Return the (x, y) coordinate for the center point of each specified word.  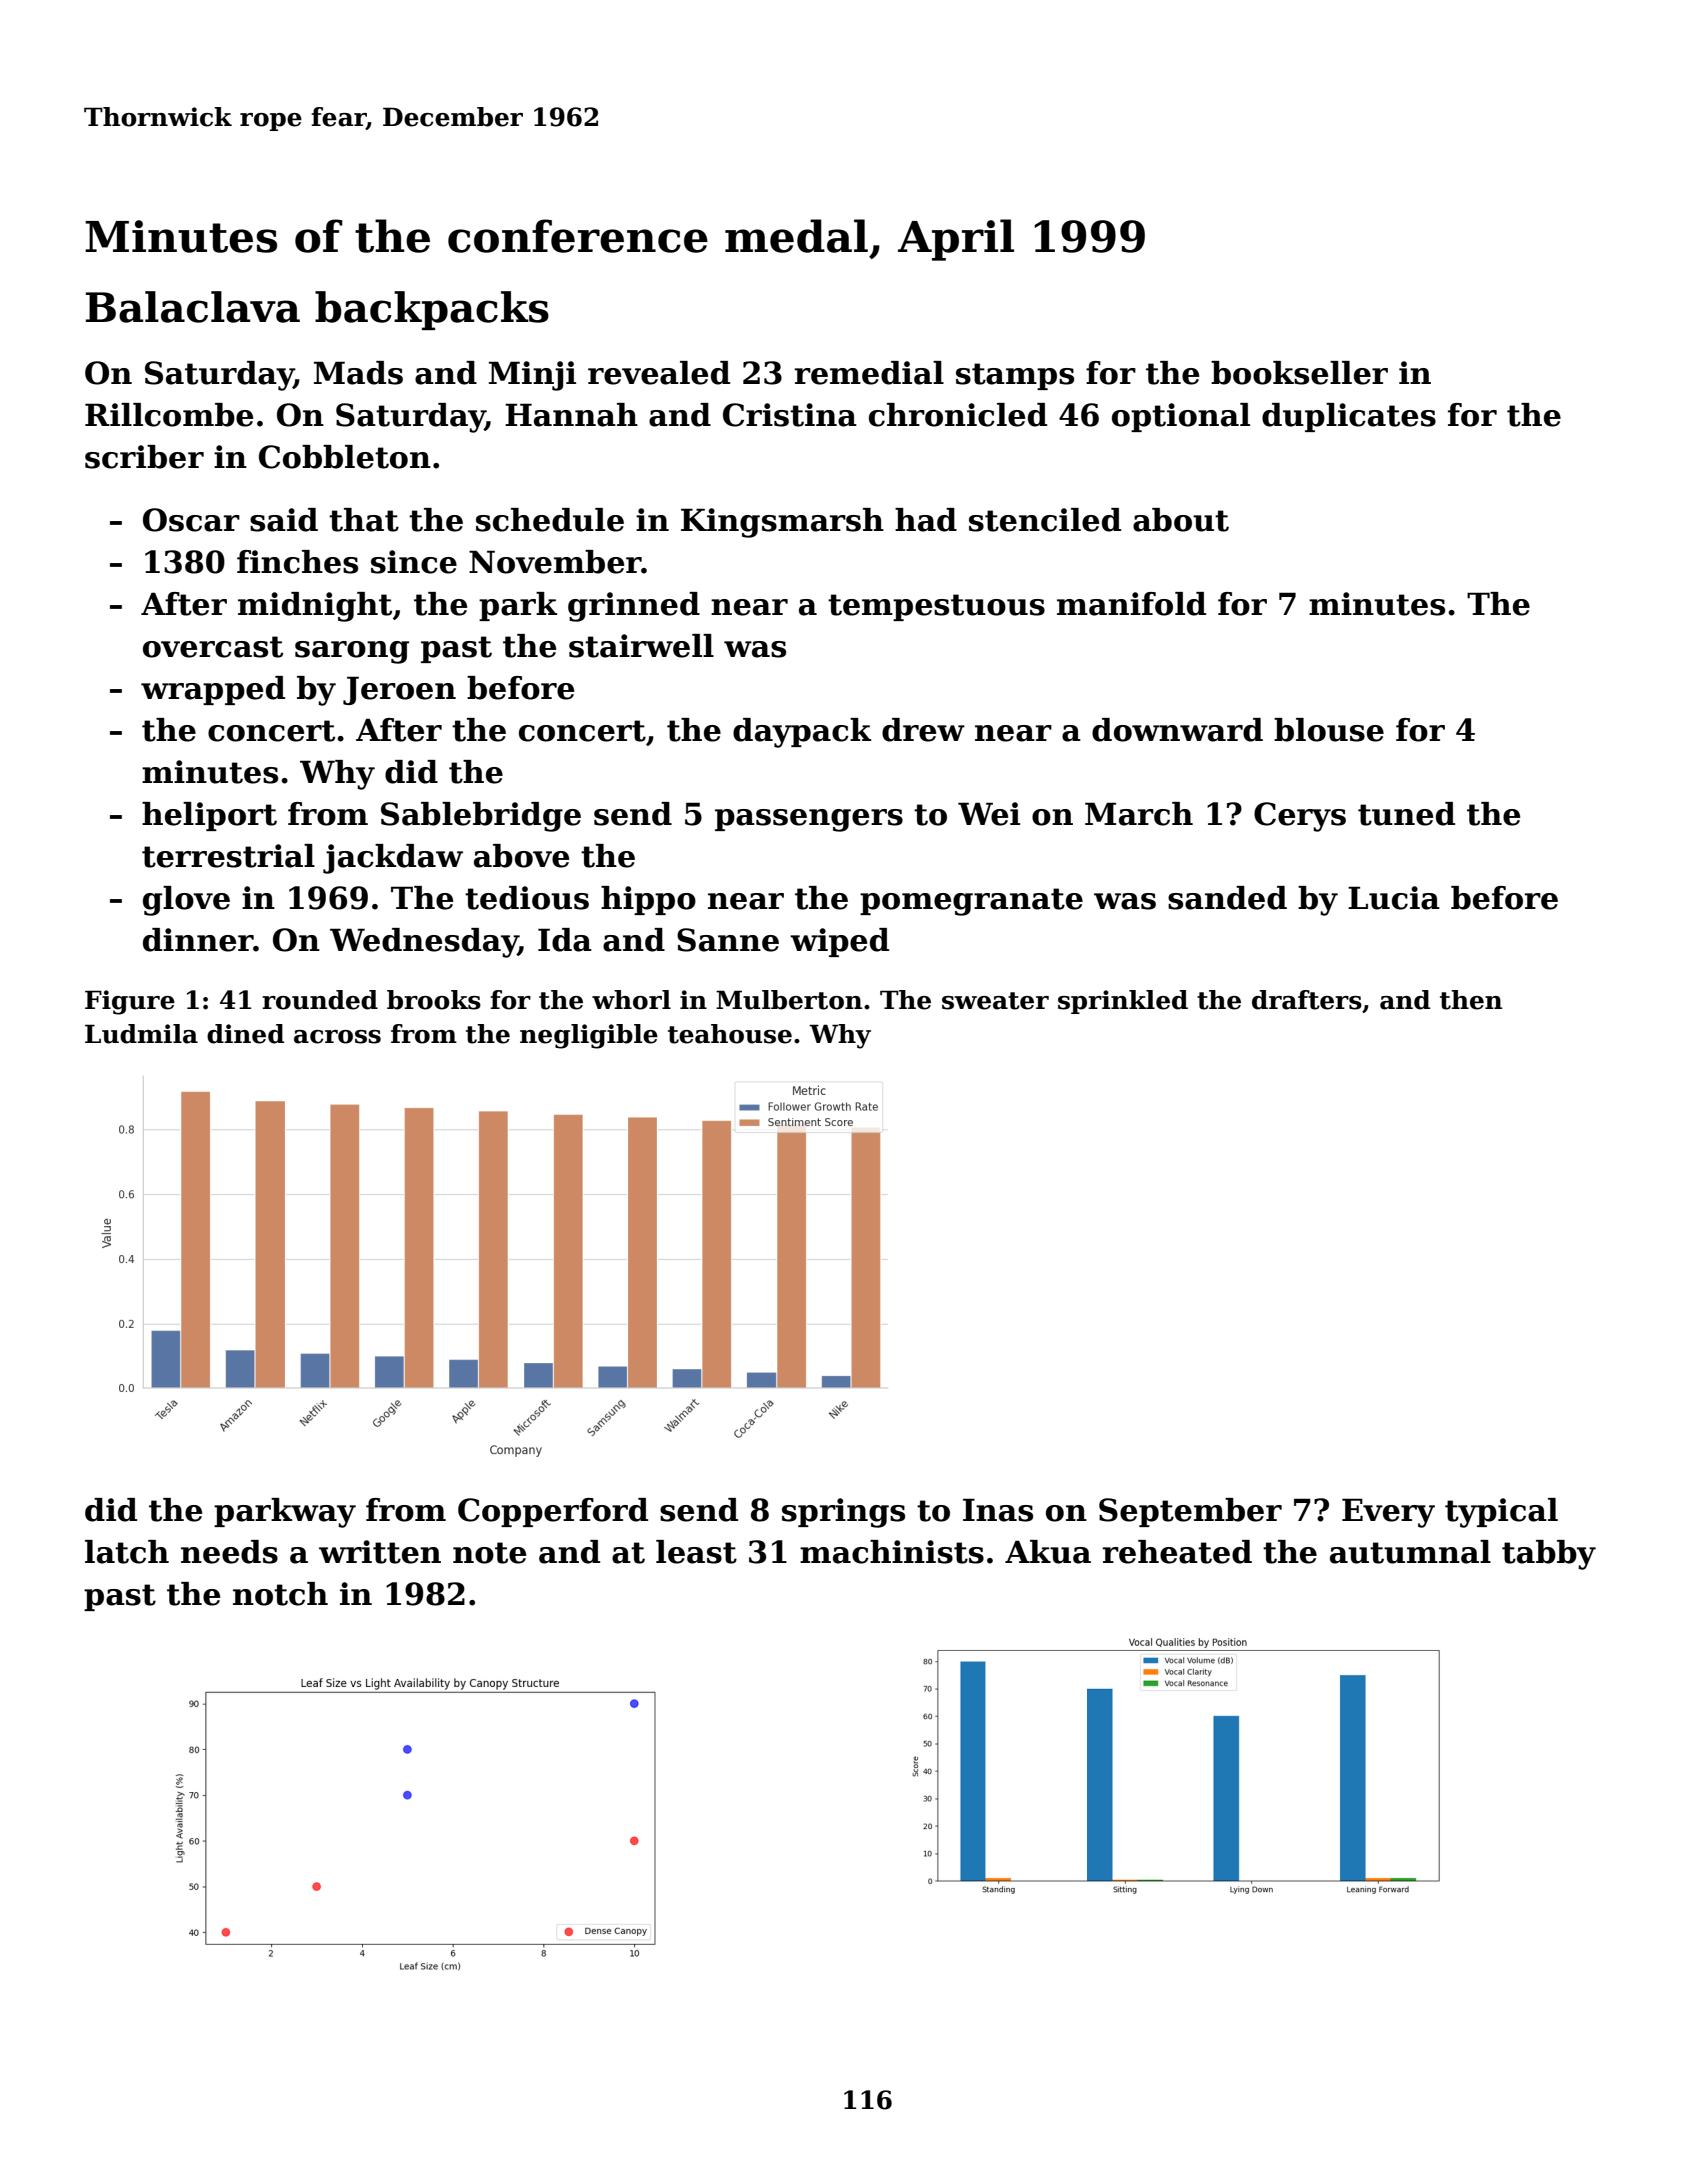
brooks (434, 1000)
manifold (1131, 604)
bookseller (1299, 373)
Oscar (191, 520)
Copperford (553, 1512)
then (1471, 1000)
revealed (659, 373)
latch (127, 1552)
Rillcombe (169, 415)
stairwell (641, 646)
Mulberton (789, 1000)
